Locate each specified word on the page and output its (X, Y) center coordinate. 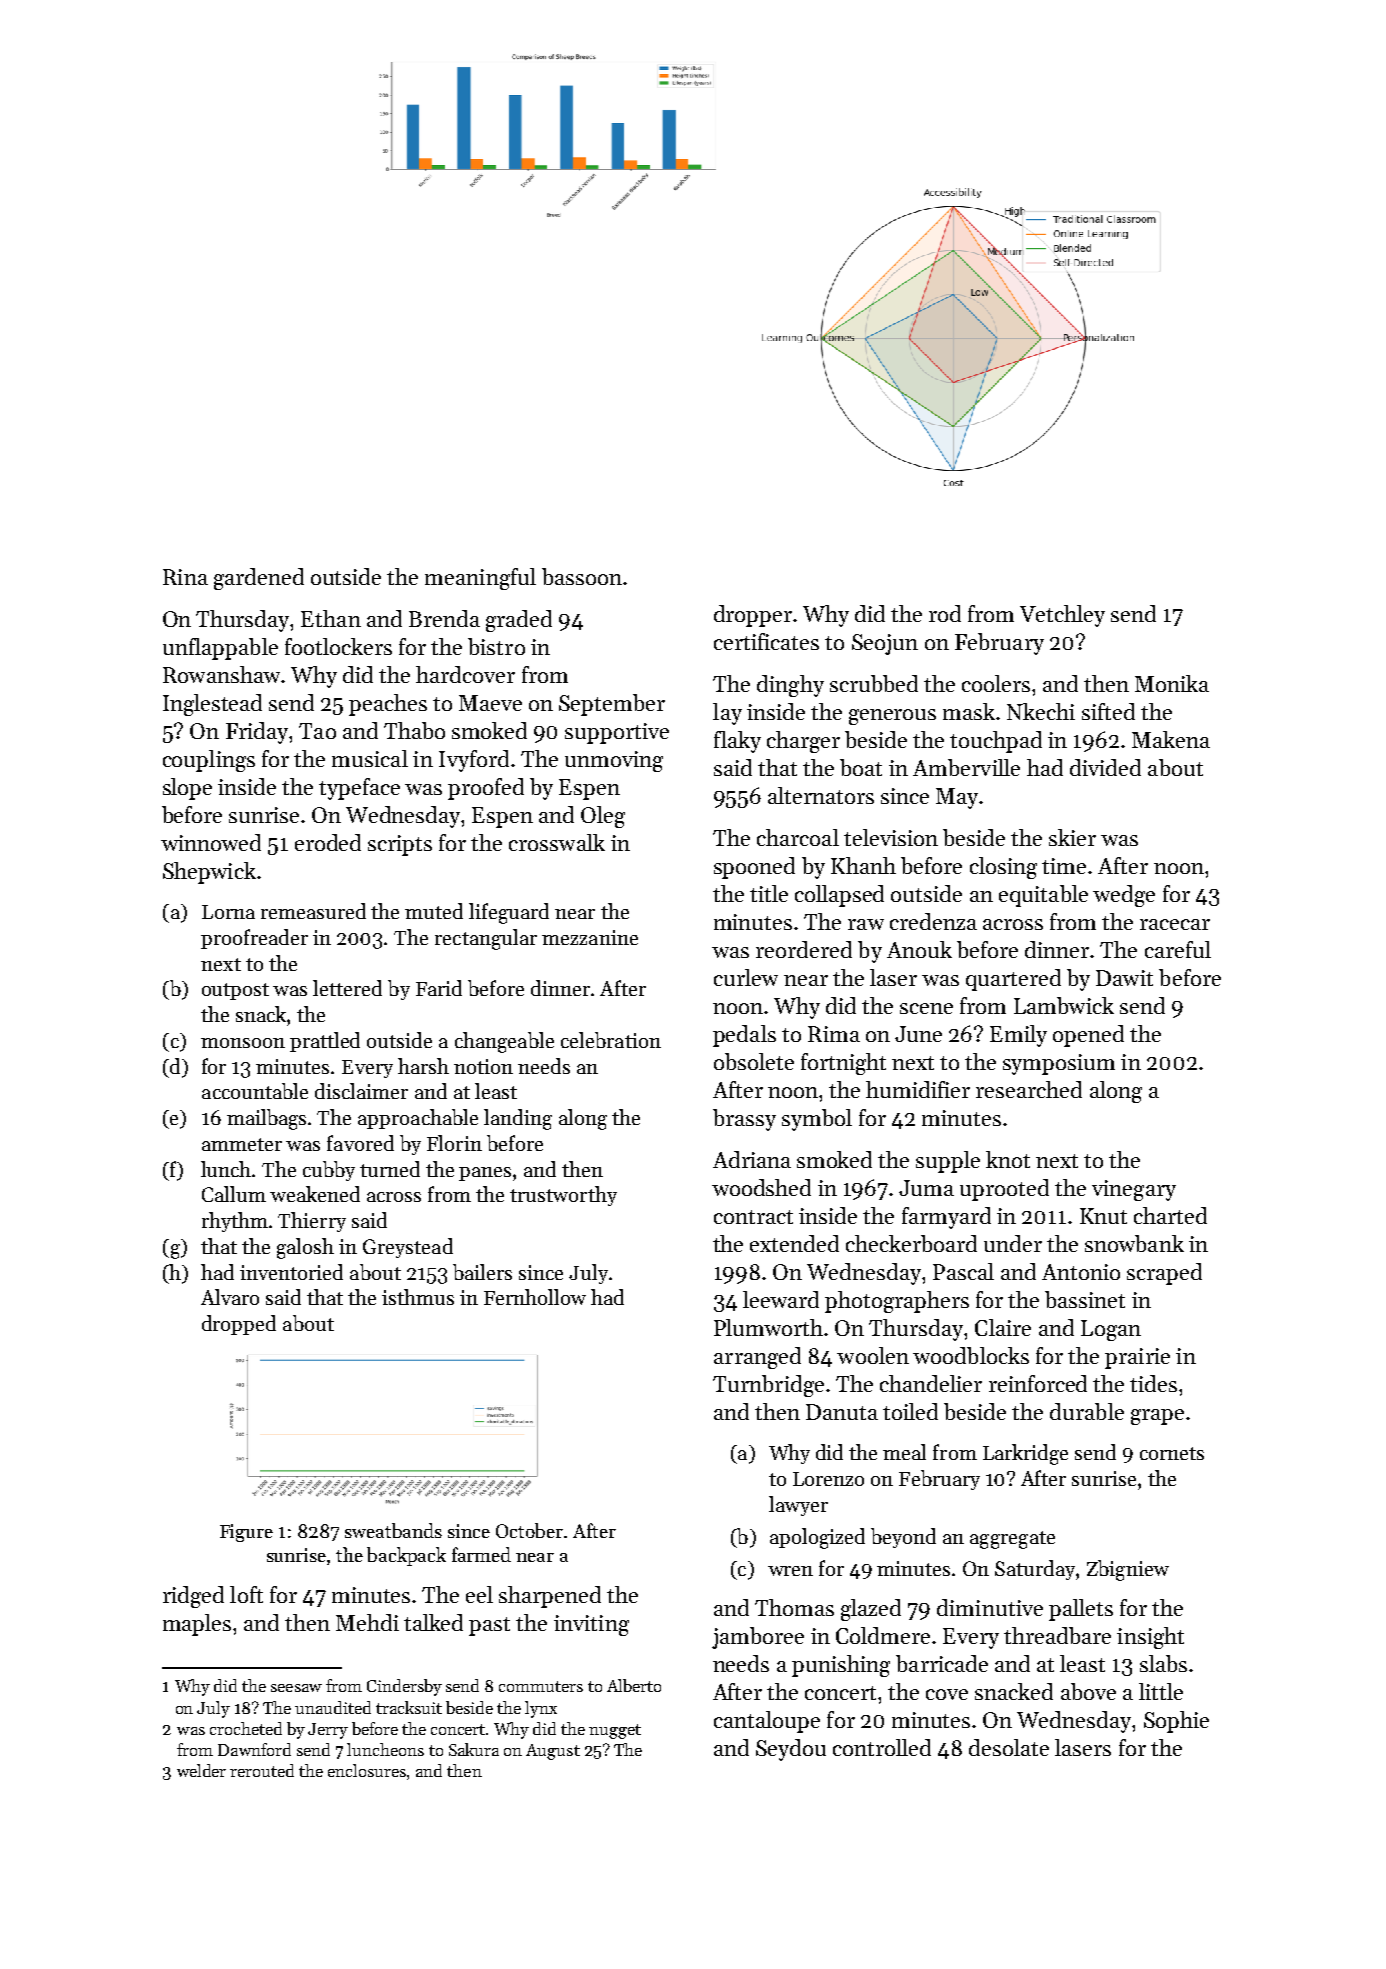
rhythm (235, 1222)
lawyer (798, 1506)
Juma (926, 1188)
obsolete (754, 1061)
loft (246, 1594)
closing (1003, 868)
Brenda (444, 618)
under (1013, 1243)
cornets (1172, 1453)
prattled (325, 1042)
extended (794, 1243)
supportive (617, 733)
